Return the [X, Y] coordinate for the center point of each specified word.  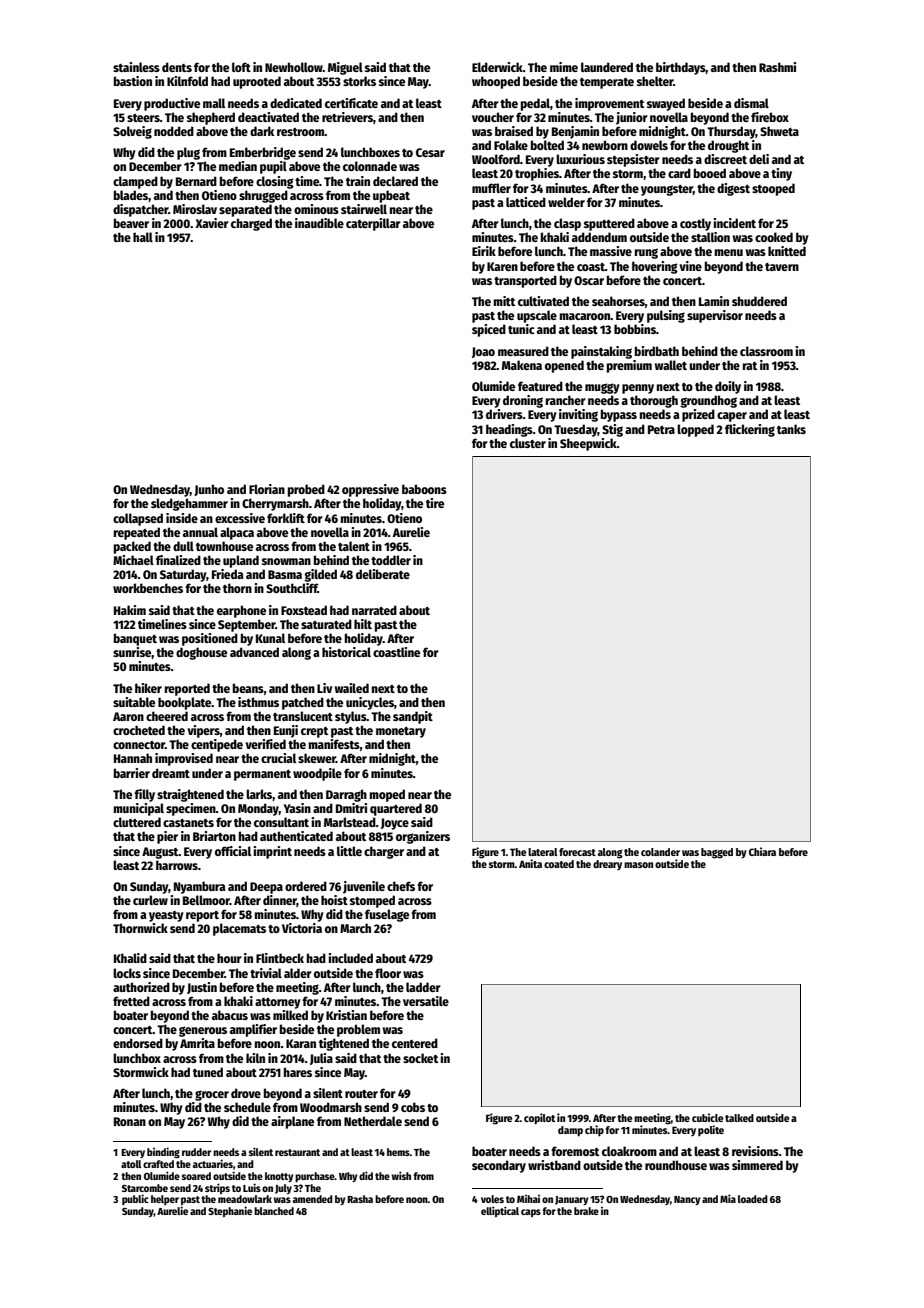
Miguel [345, 68]
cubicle [708, 1117]
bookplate [185, 703]
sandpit [413, 717]
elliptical [500, 1211]
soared [196, 1176]
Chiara [762, 851]
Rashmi [777, 67]
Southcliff [292, 588]
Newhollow [294, 67]
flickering [750, 430]
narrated [374, 610]
